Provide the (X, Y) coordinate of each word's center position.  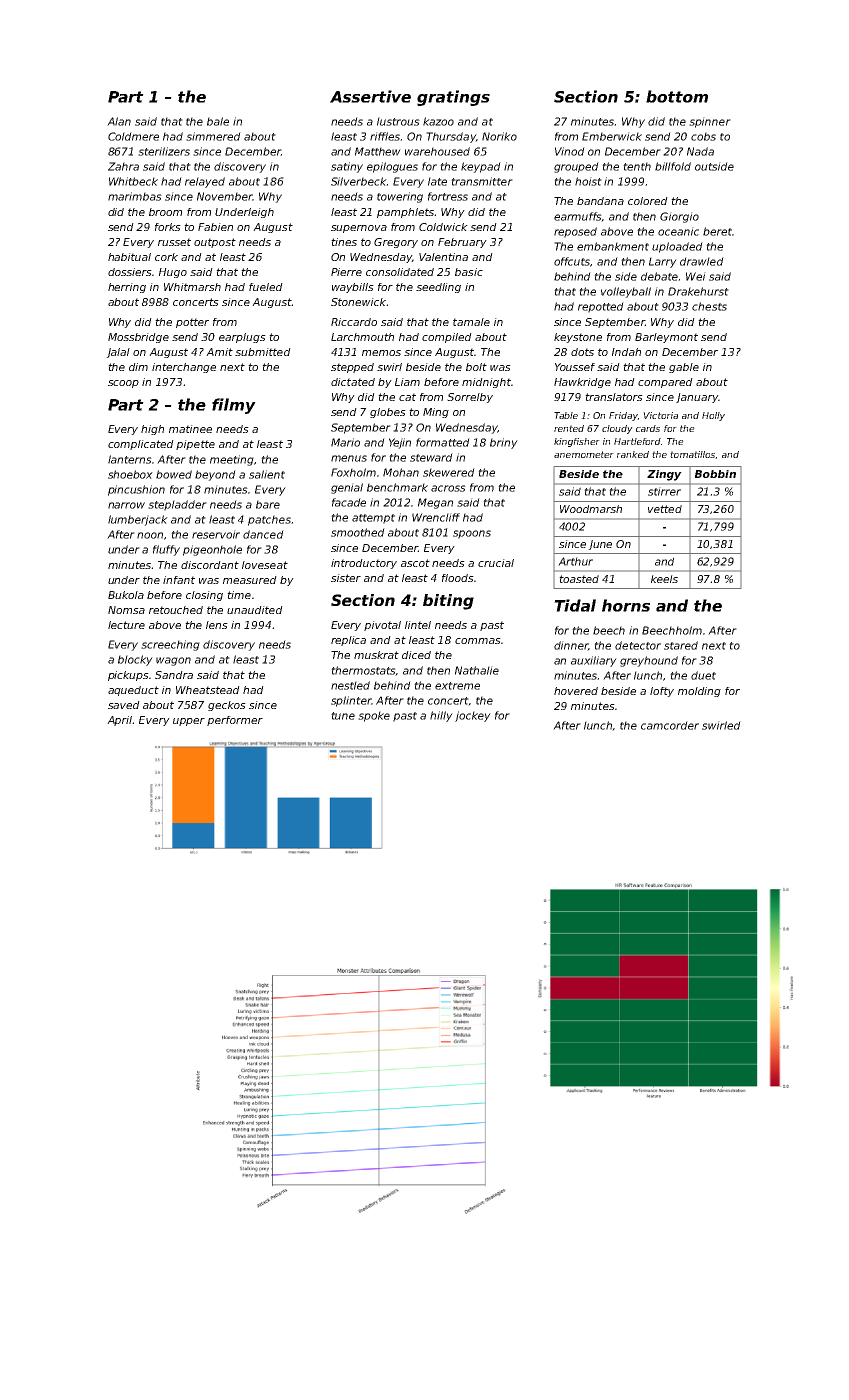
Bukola (126, 595)
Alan (119, 121)
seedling (438, 288)
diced (416, 655)
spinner (710, 122)
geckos (227, 706)
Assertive (370, 96)
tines (344, 242)
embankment (613, 246)
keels (664, 579)
